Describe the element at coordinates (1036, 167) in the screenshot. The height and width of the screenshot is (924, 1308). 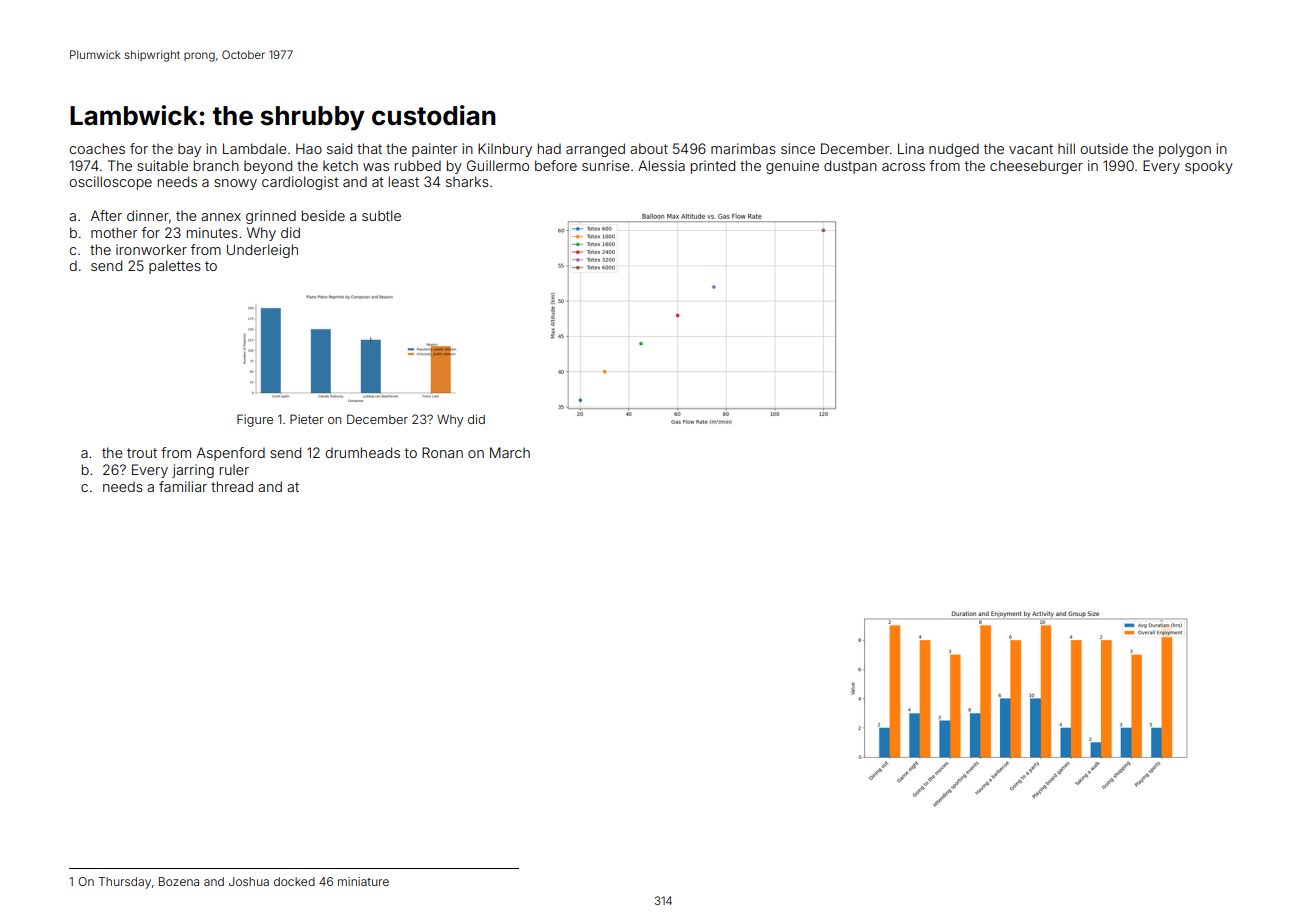
I see `cheeseburger` at that location.
